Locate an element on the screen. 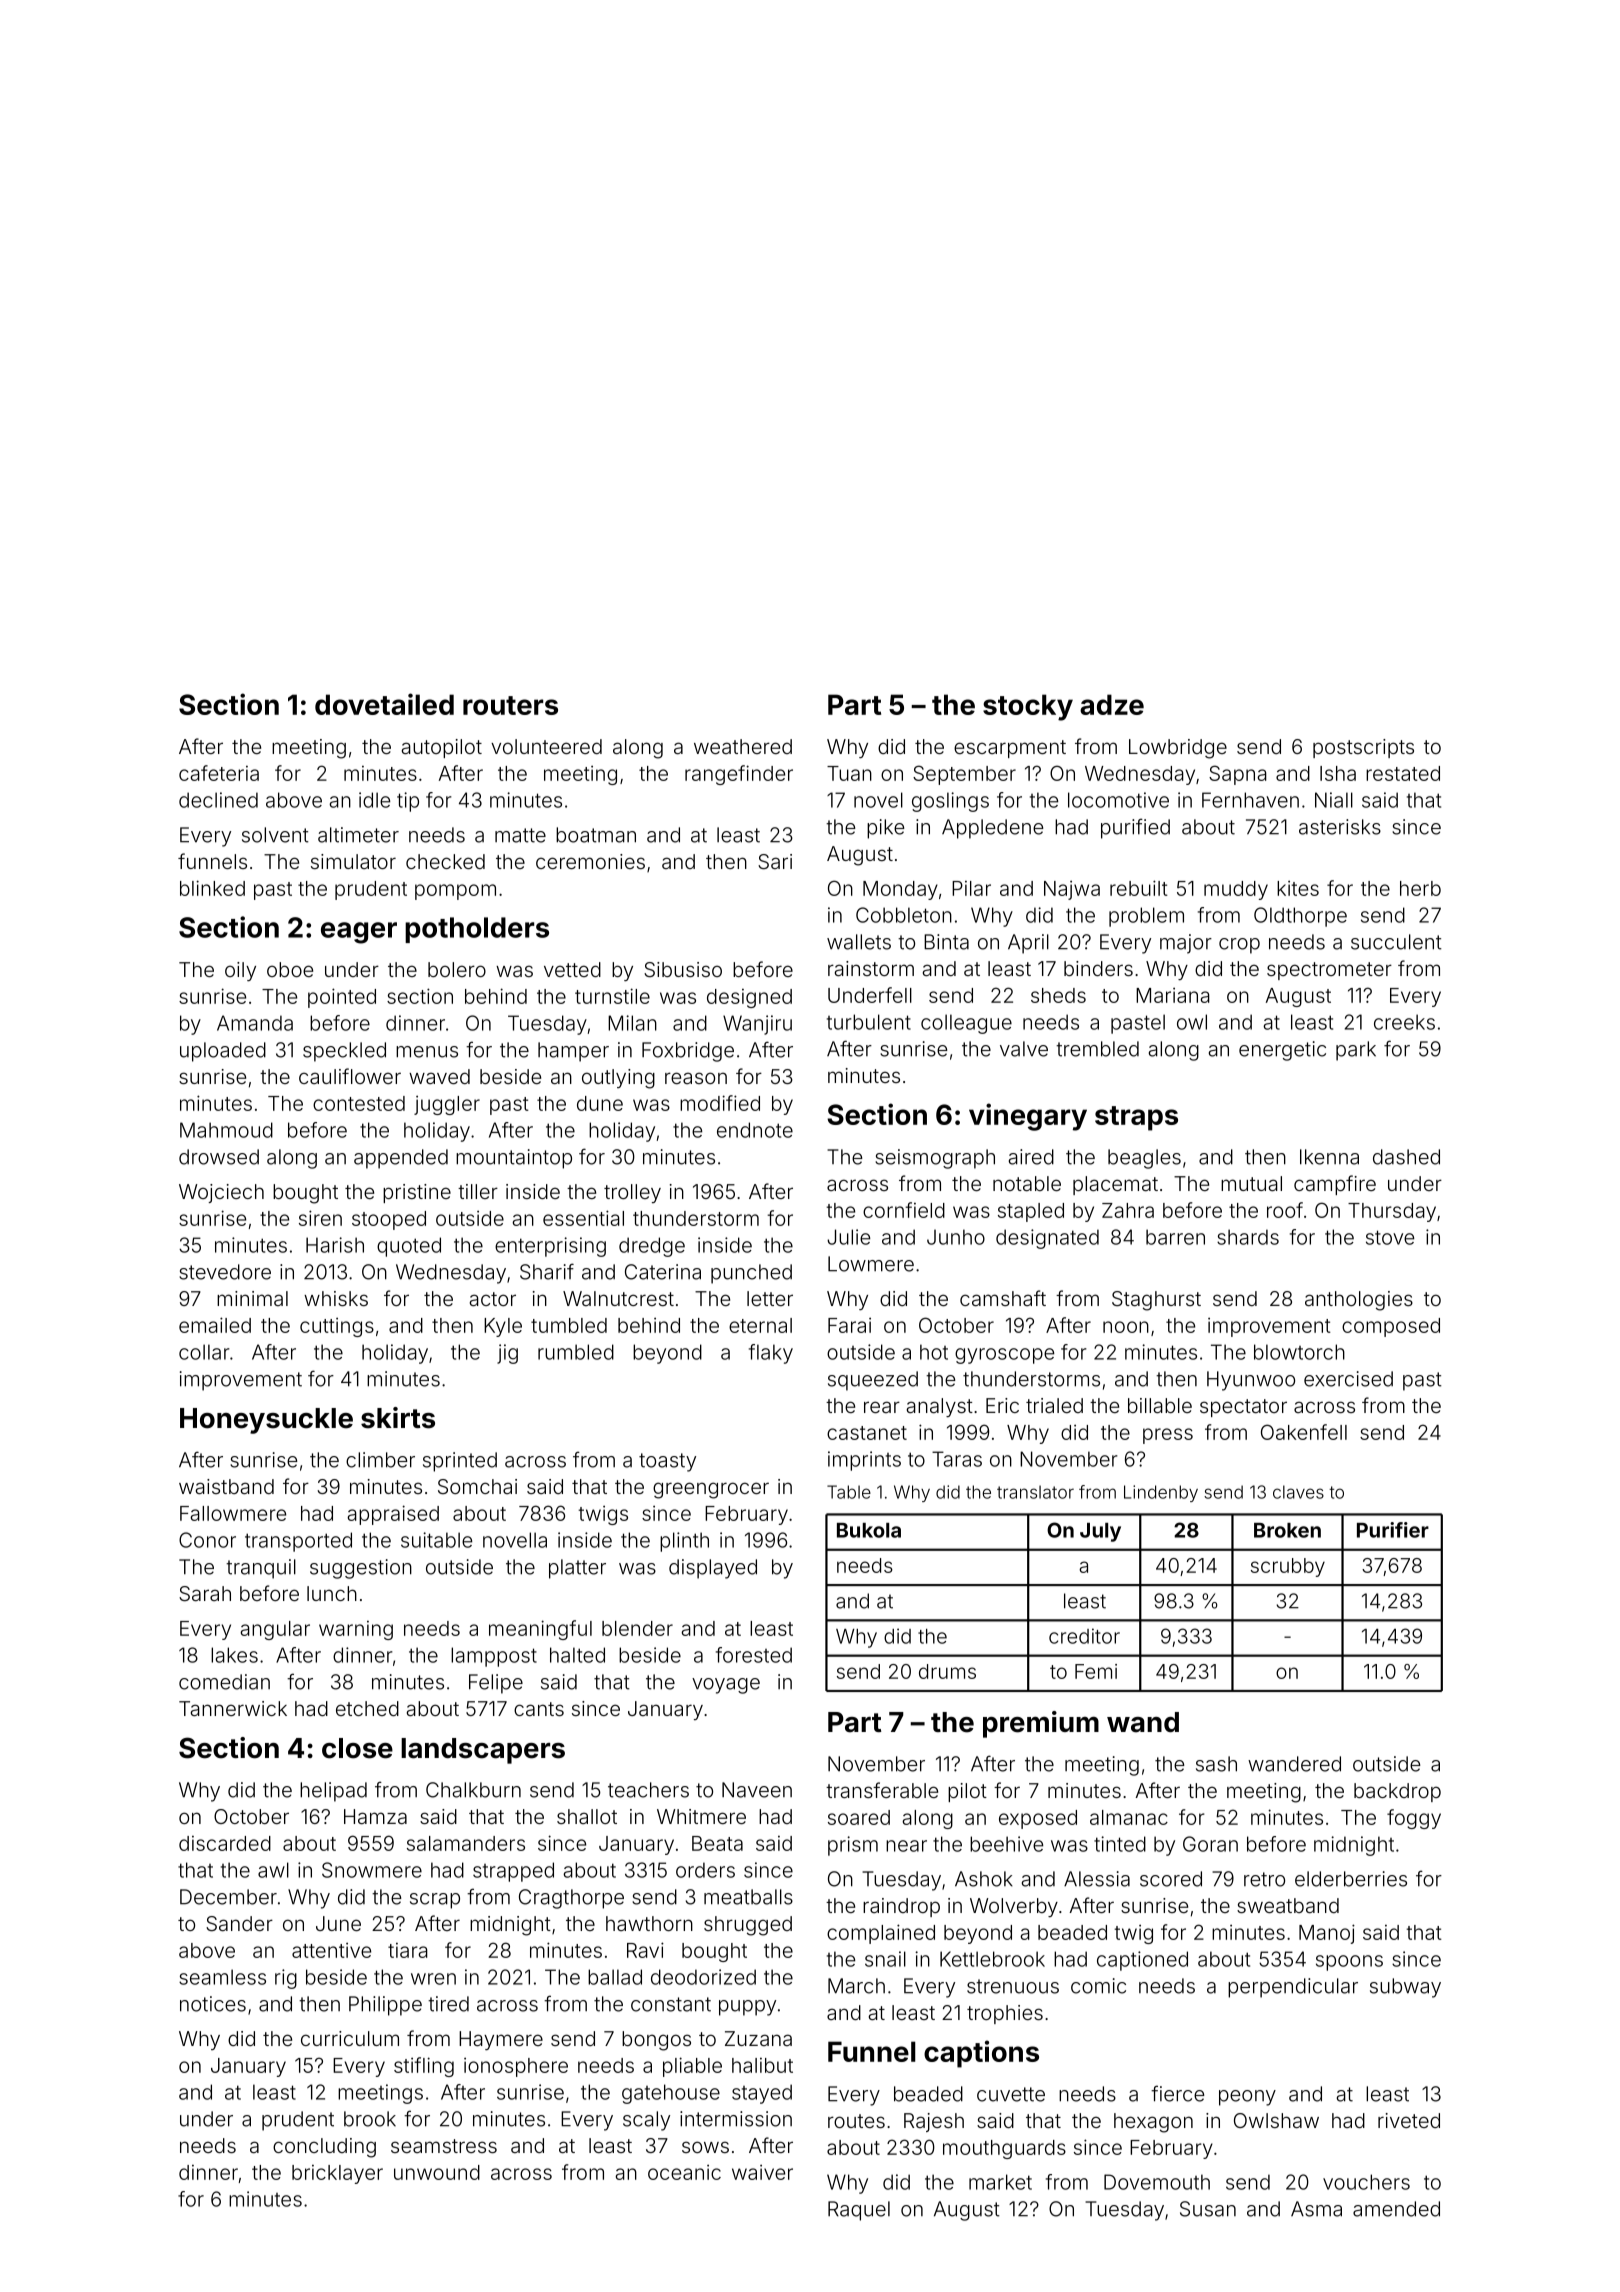 The image size is (1620, 2292). Isha is located at coordinates (1338, 773).
